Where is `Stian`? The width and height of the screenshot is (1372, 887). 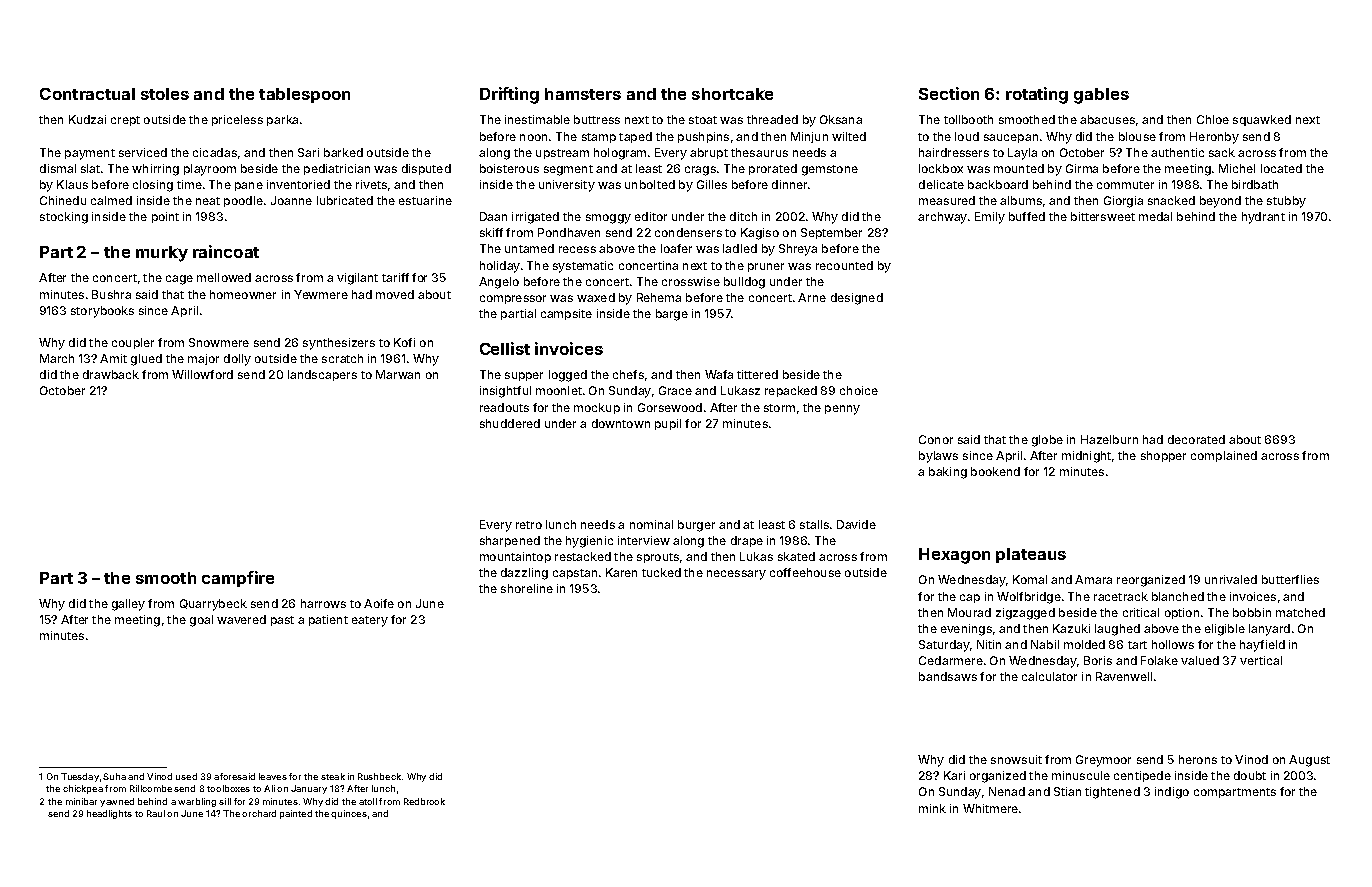
Stian is located at coordinates (1067, 791).
